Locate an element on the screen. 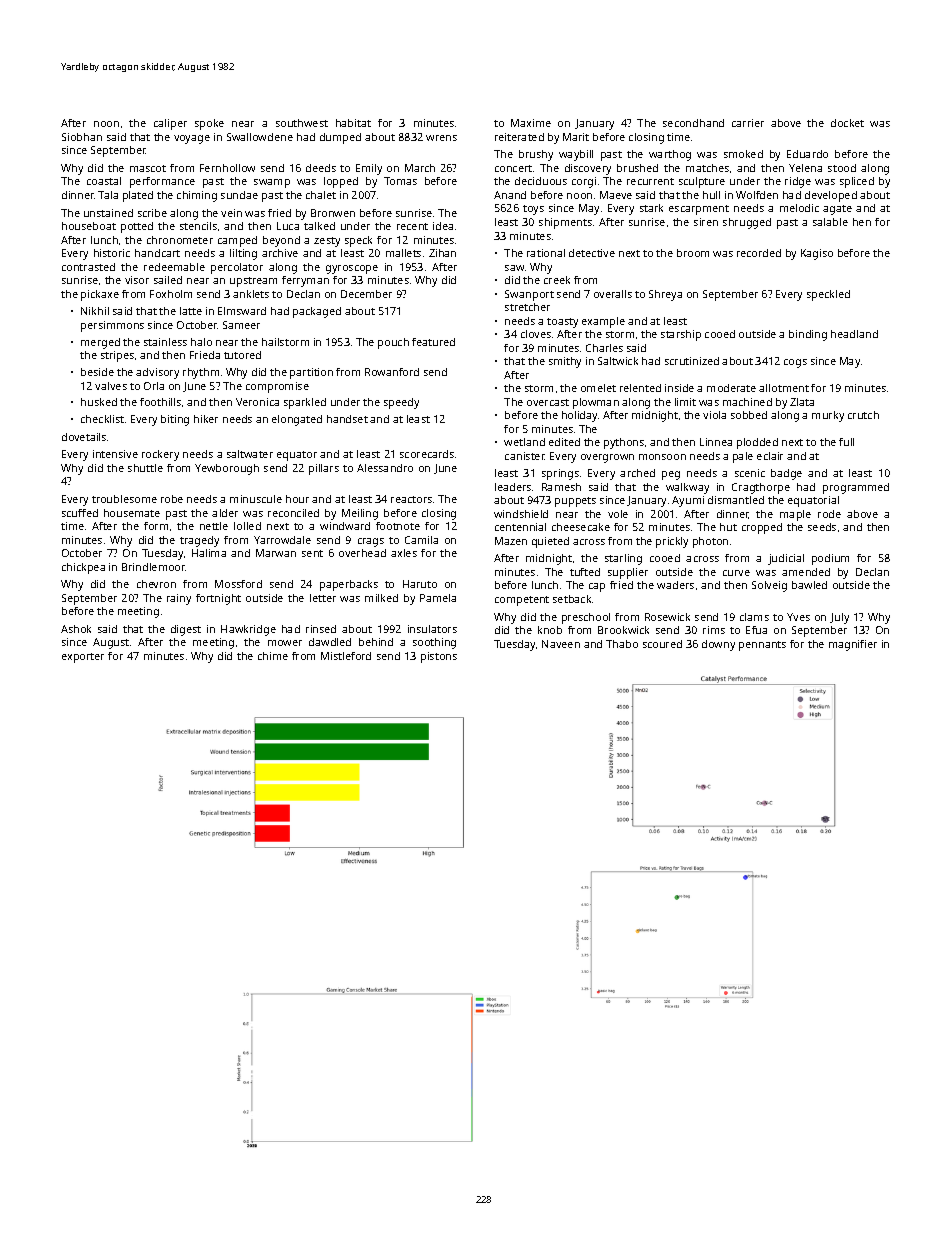 This screenshot has width=952, height=1233. pistons is located at coordinates (439, 657).
